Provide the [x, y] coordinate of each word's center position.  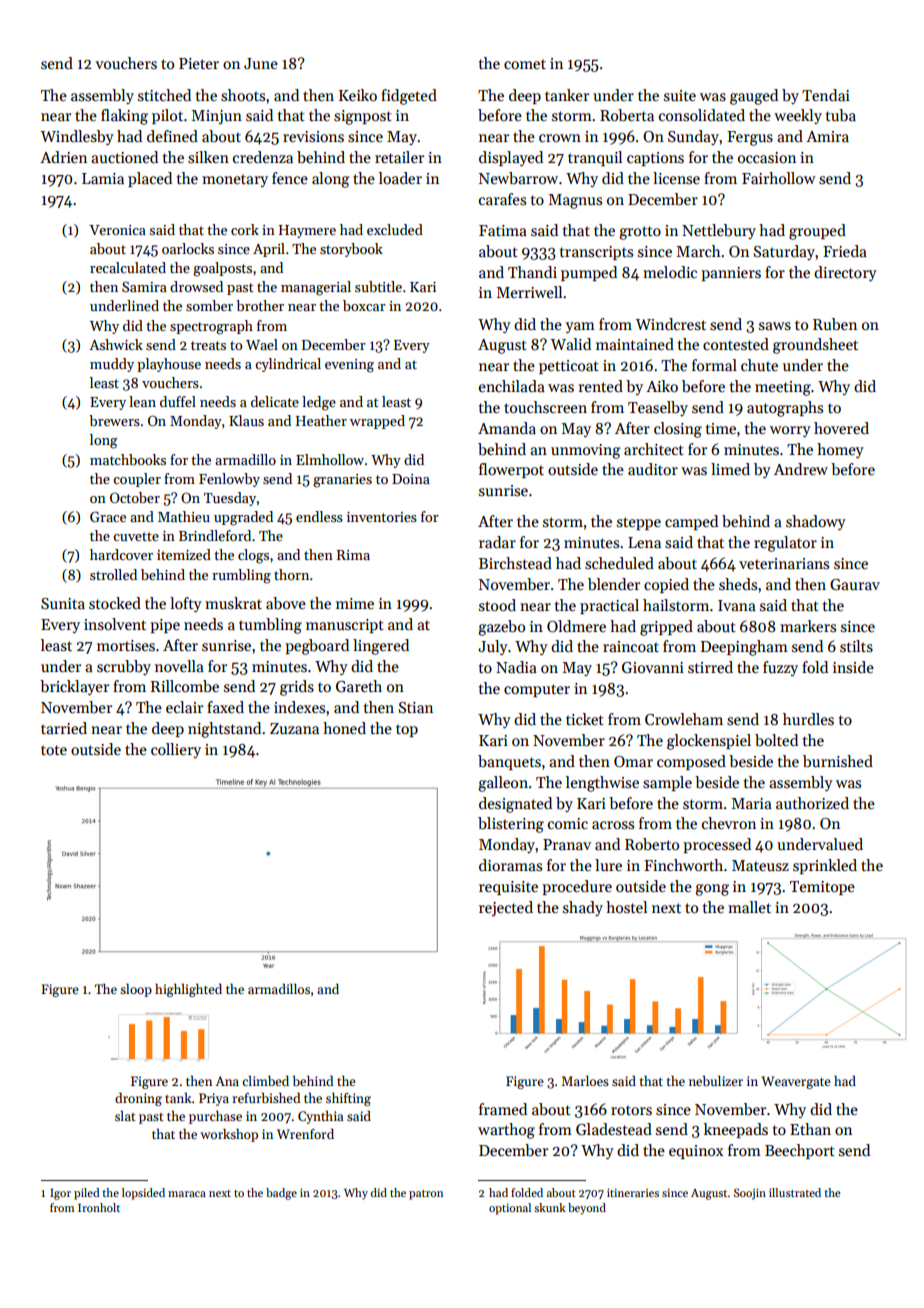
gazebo [501, 628]
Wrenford [305, 1133]
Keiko [358, 95]
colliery [176, 750]
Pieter [199, 63]
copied [666, 585]
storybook [351, 250]
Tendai [826, 95]
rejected [506, 909]
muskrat [233, 603]
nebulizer [716, 1080]
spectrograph [211, 327]
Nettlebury [719, 231]
